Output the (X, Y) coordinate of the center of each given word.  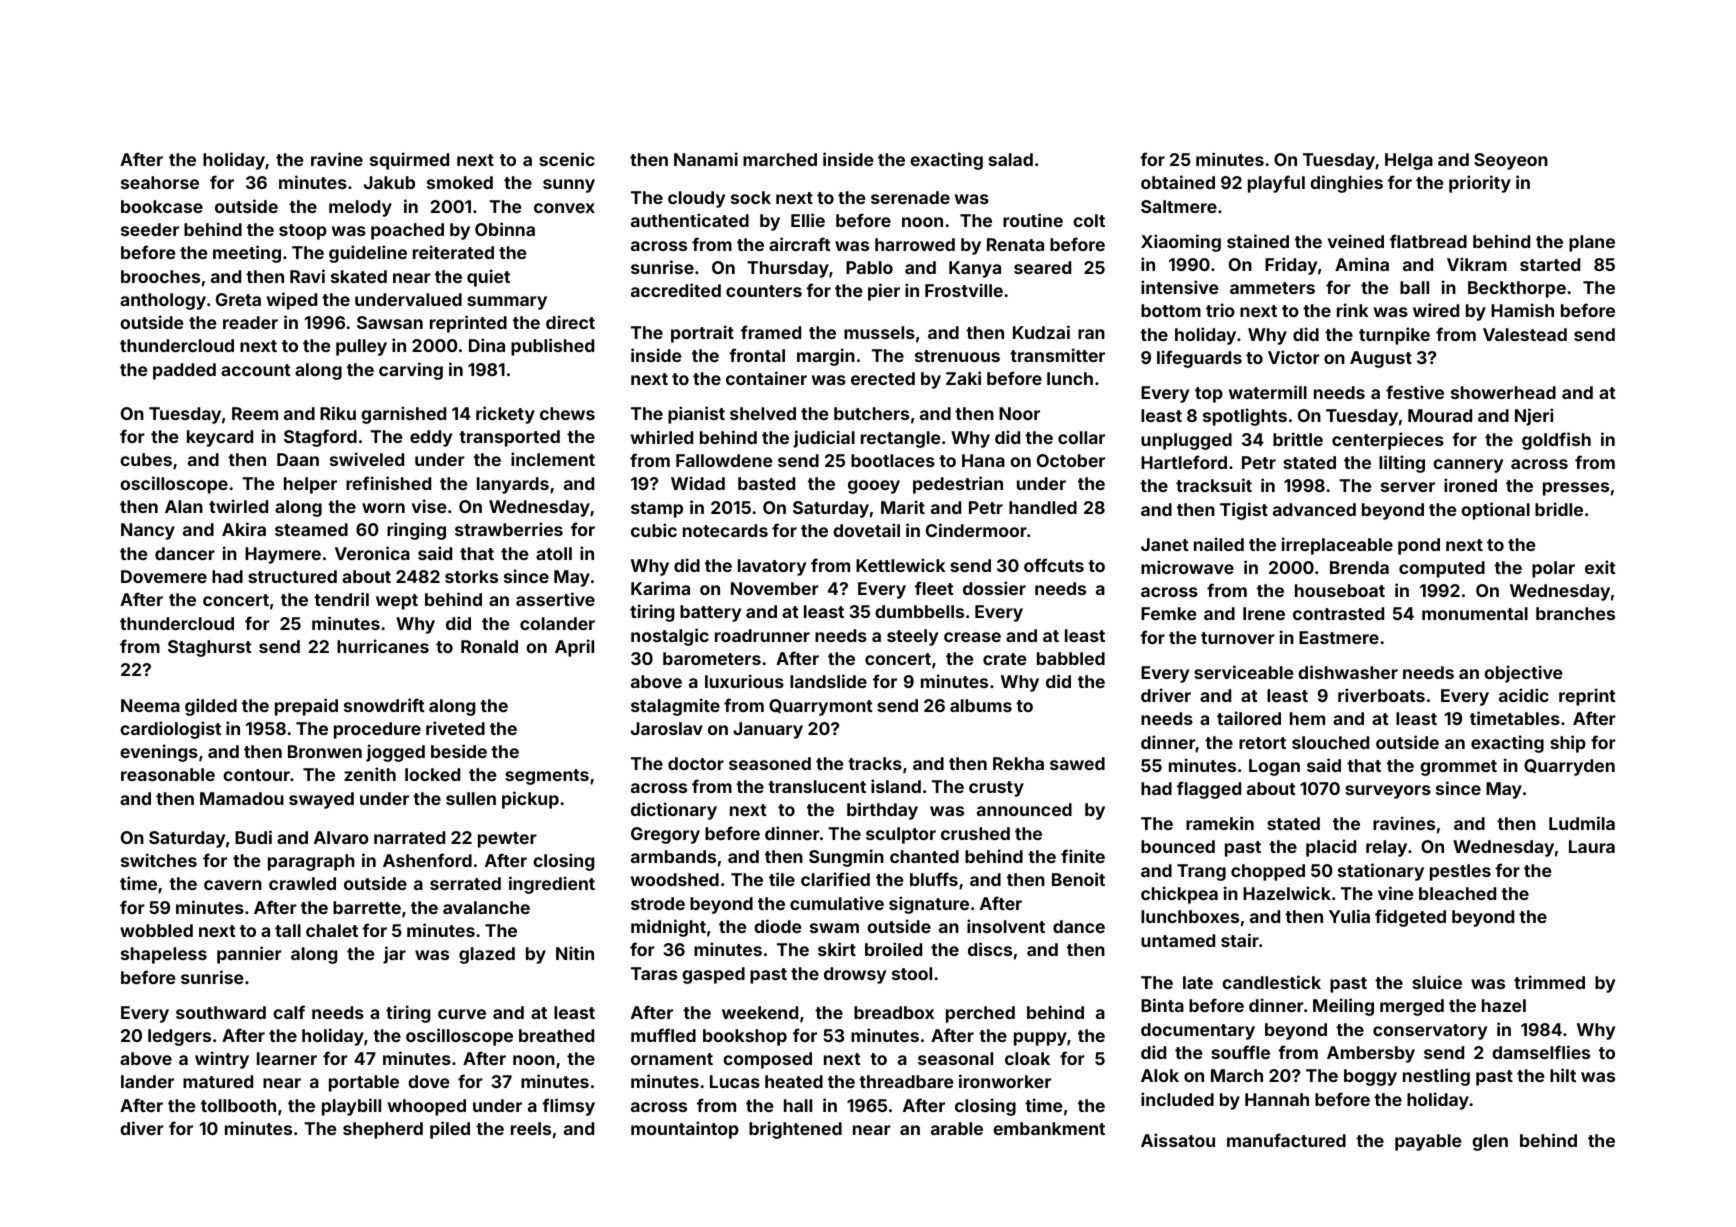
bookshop (745, 1037)
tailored (1249, 718)
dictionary (674, 811)
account (256, 370)
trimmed (1549, 982)
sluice (1437, 982)
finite (1083, 856)
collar (1081, 437)
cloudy (696, 199)
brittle (1298, 439)
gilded (211, 707)
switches (159, 860)
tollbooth (238, 1105)
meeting (247, 254)
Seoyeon (1511, 161)
